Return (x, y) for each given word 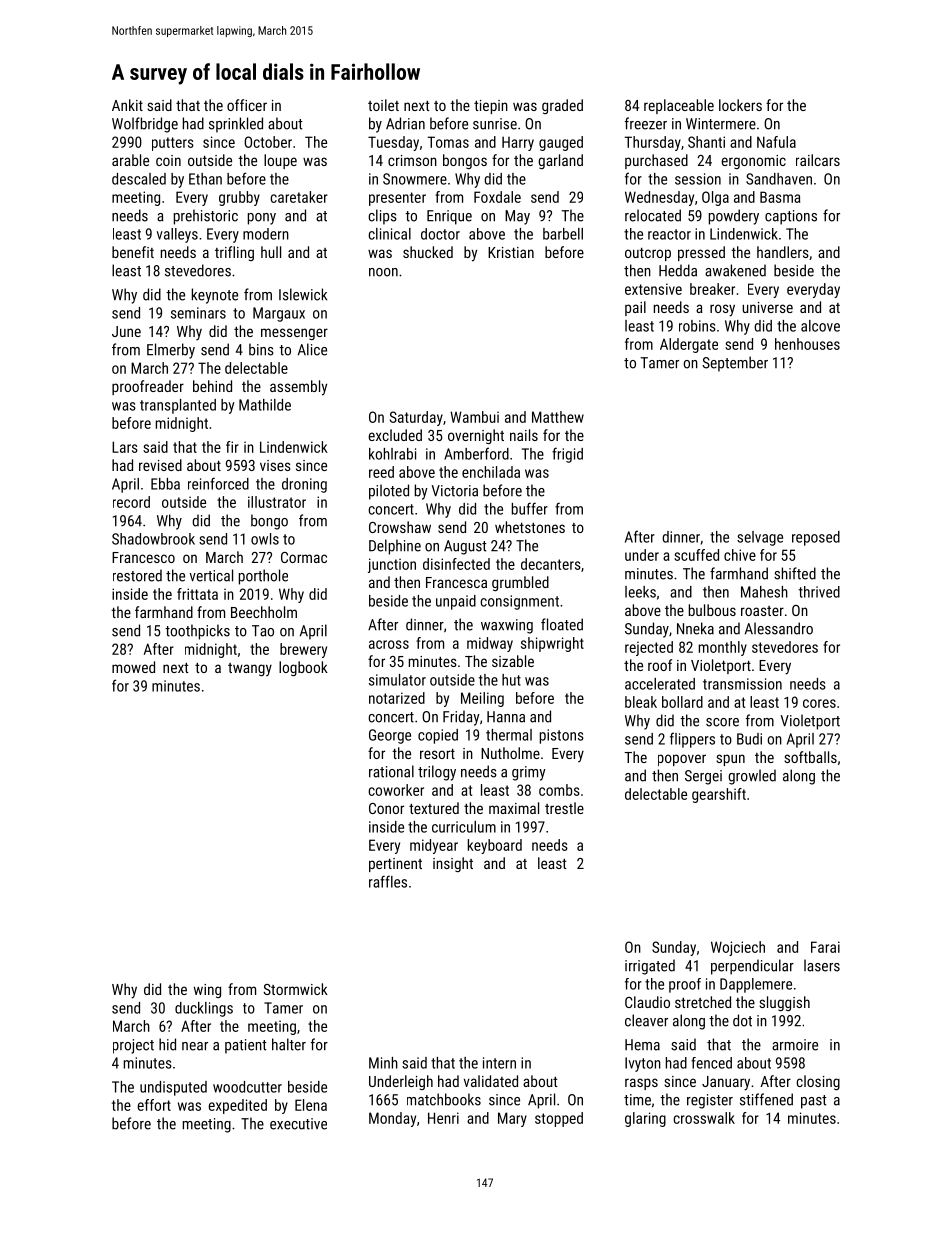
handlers (783, 252)
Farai (825, 947)
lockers (740, 105)
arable (130, 160)
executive (298, 1124)
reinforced (218, 483)
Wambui (474, 417)
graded (562, 106)
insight (453, 864)
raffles (388, 881)
